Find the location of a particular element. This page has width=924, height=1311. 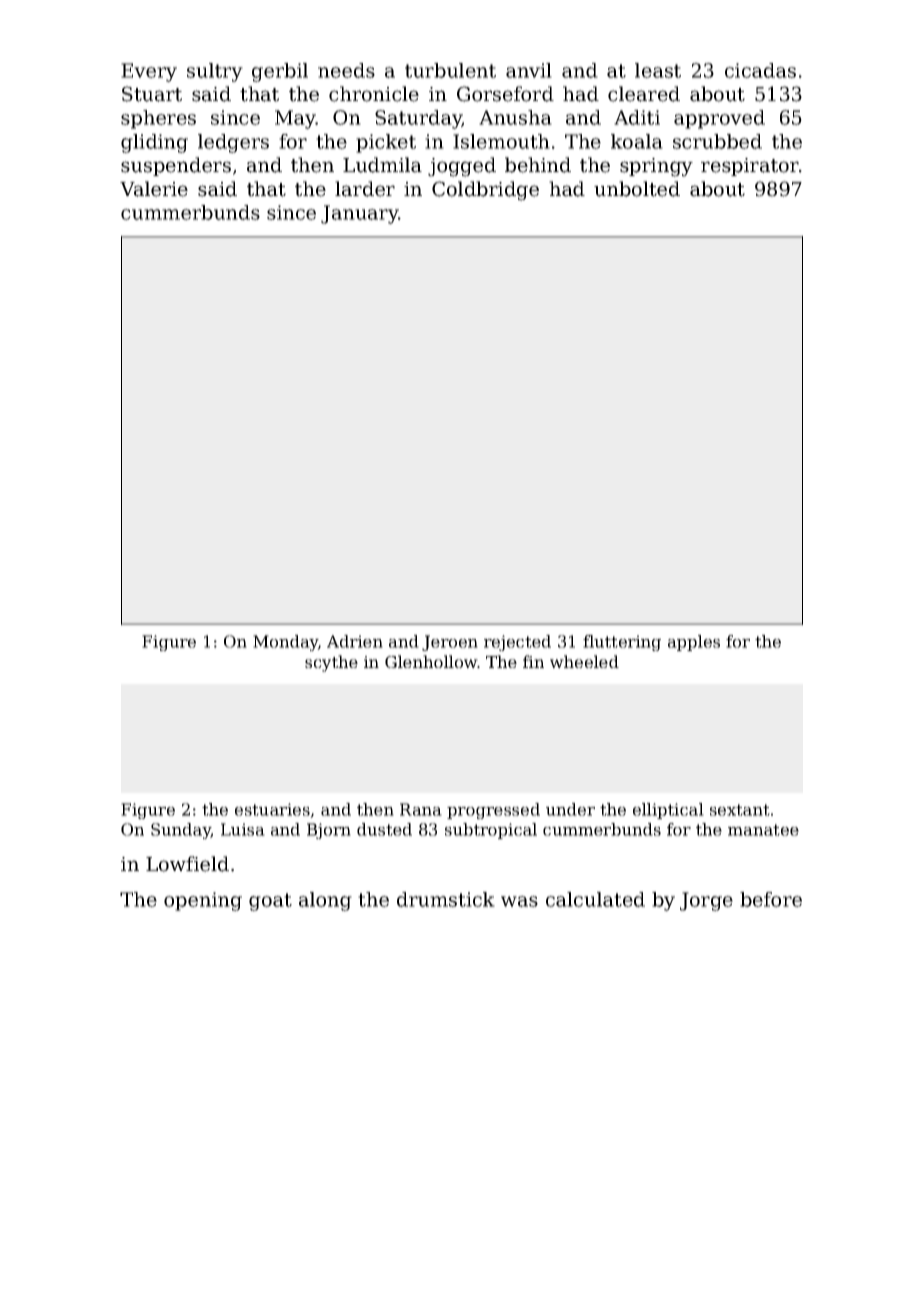

anvil is located at coordinates (529, 70).
